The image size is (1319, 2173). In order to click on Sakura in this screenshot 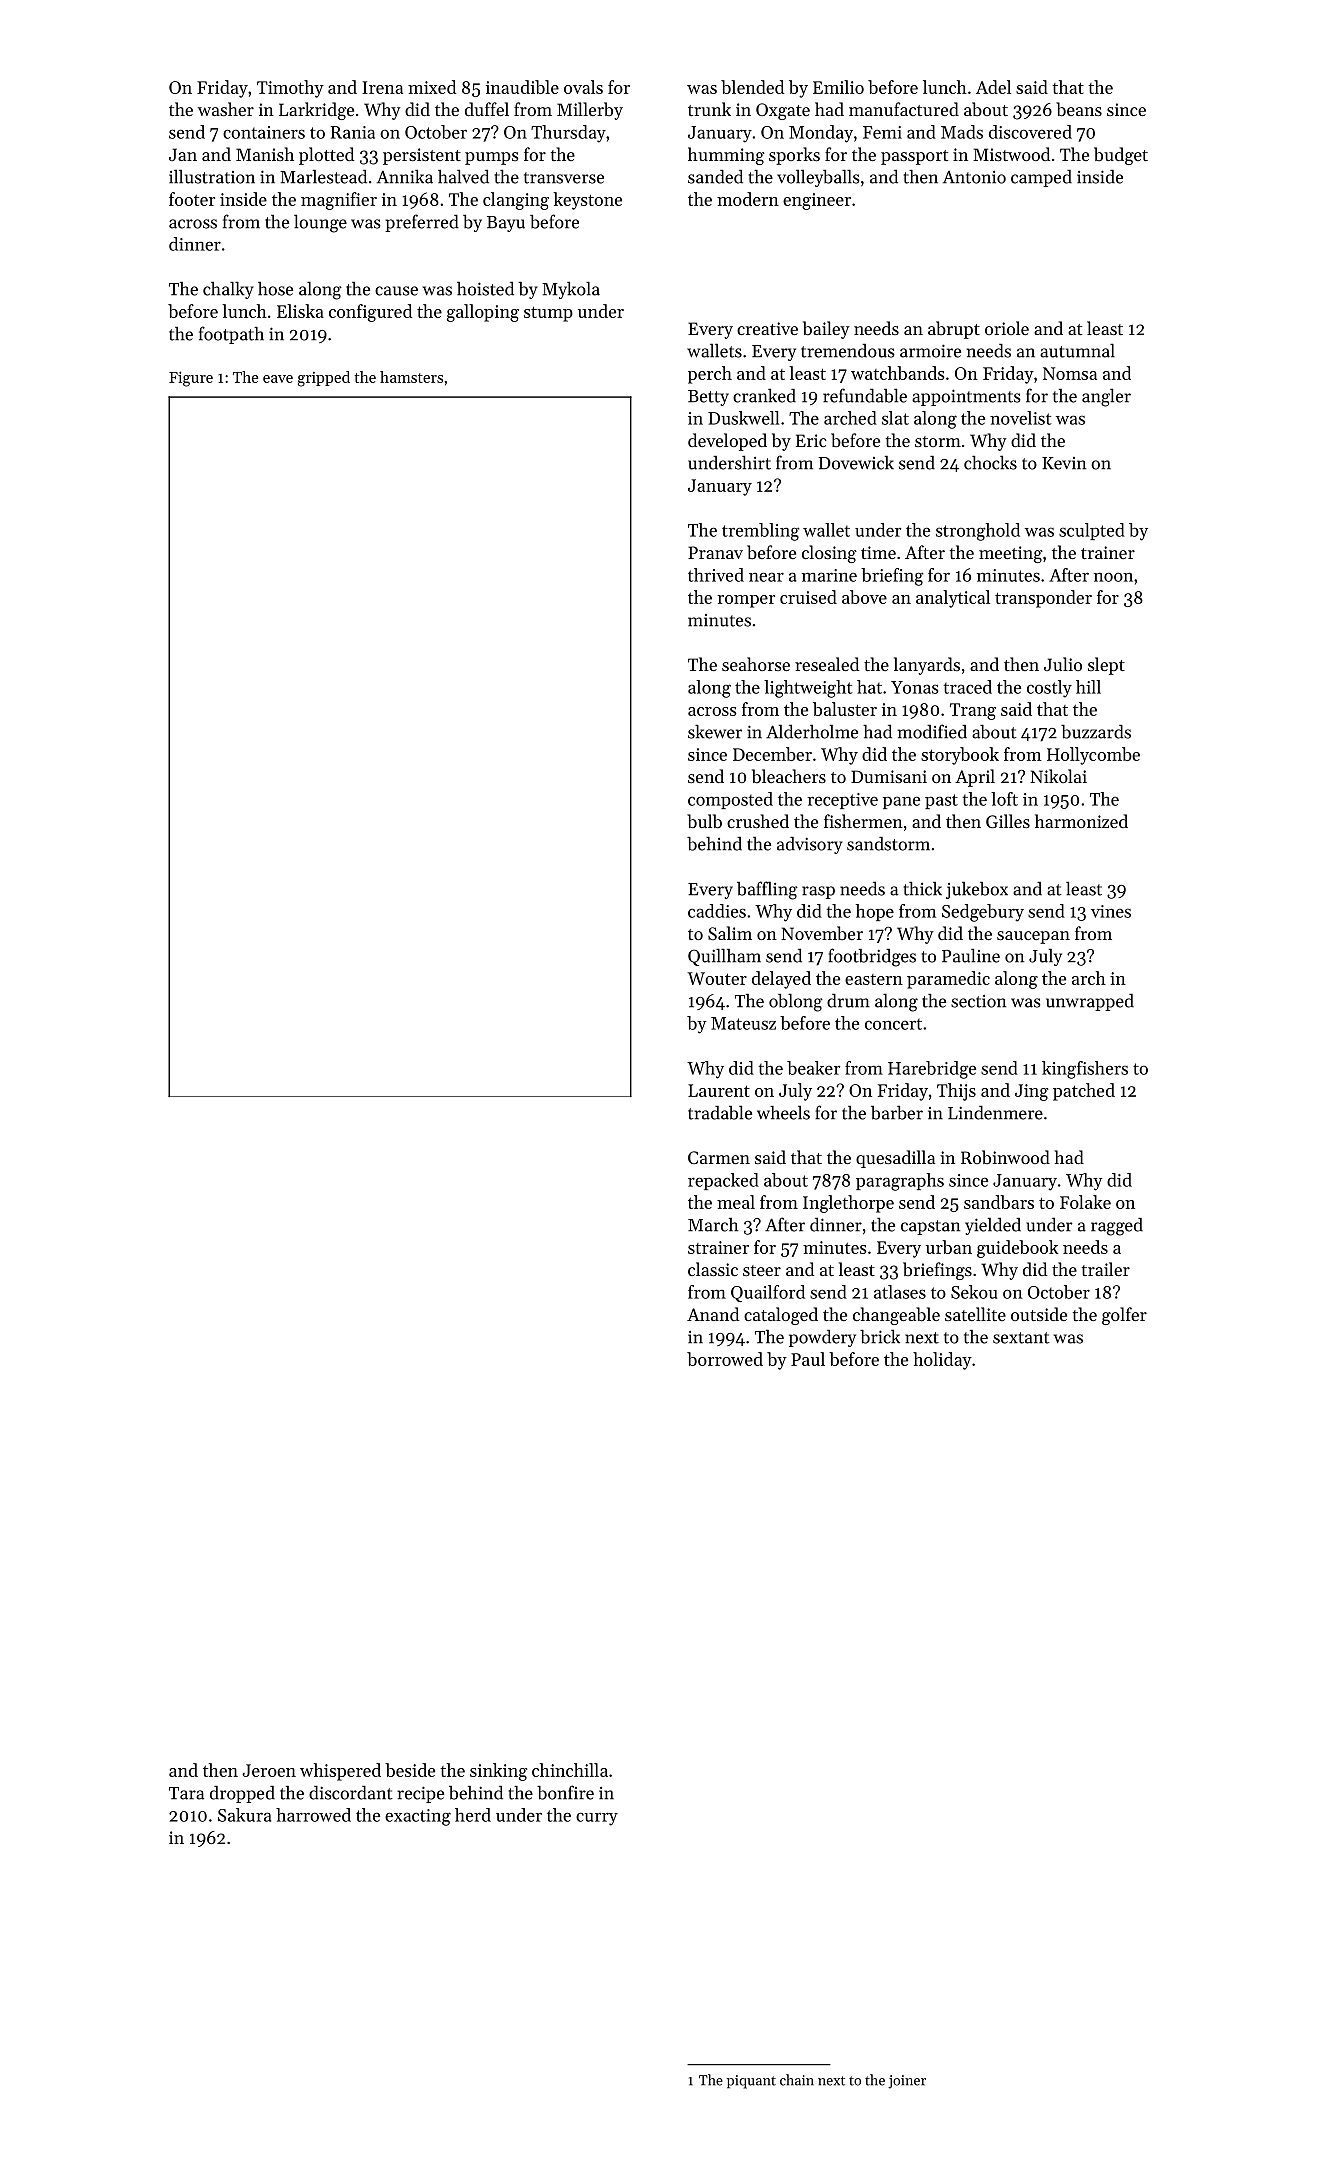, I will do `click(244, 1815)`.
